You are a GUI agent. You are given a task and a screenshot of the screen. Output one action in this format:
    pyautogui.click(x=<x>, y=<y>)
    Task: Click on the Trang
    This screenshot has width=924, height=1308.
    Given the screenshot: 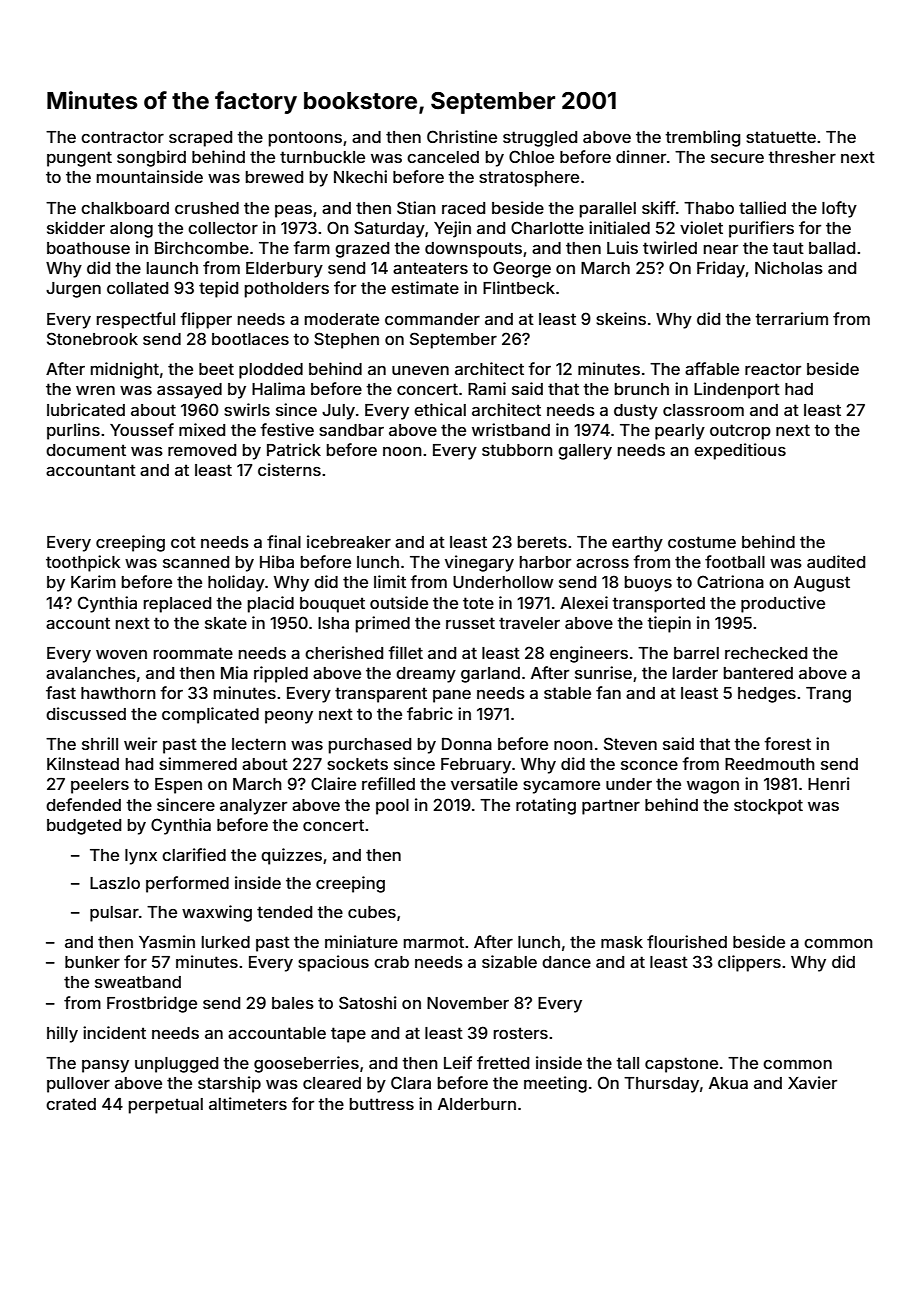 What is the action you would take?
    pyautogui.click(x=828, y=695)
